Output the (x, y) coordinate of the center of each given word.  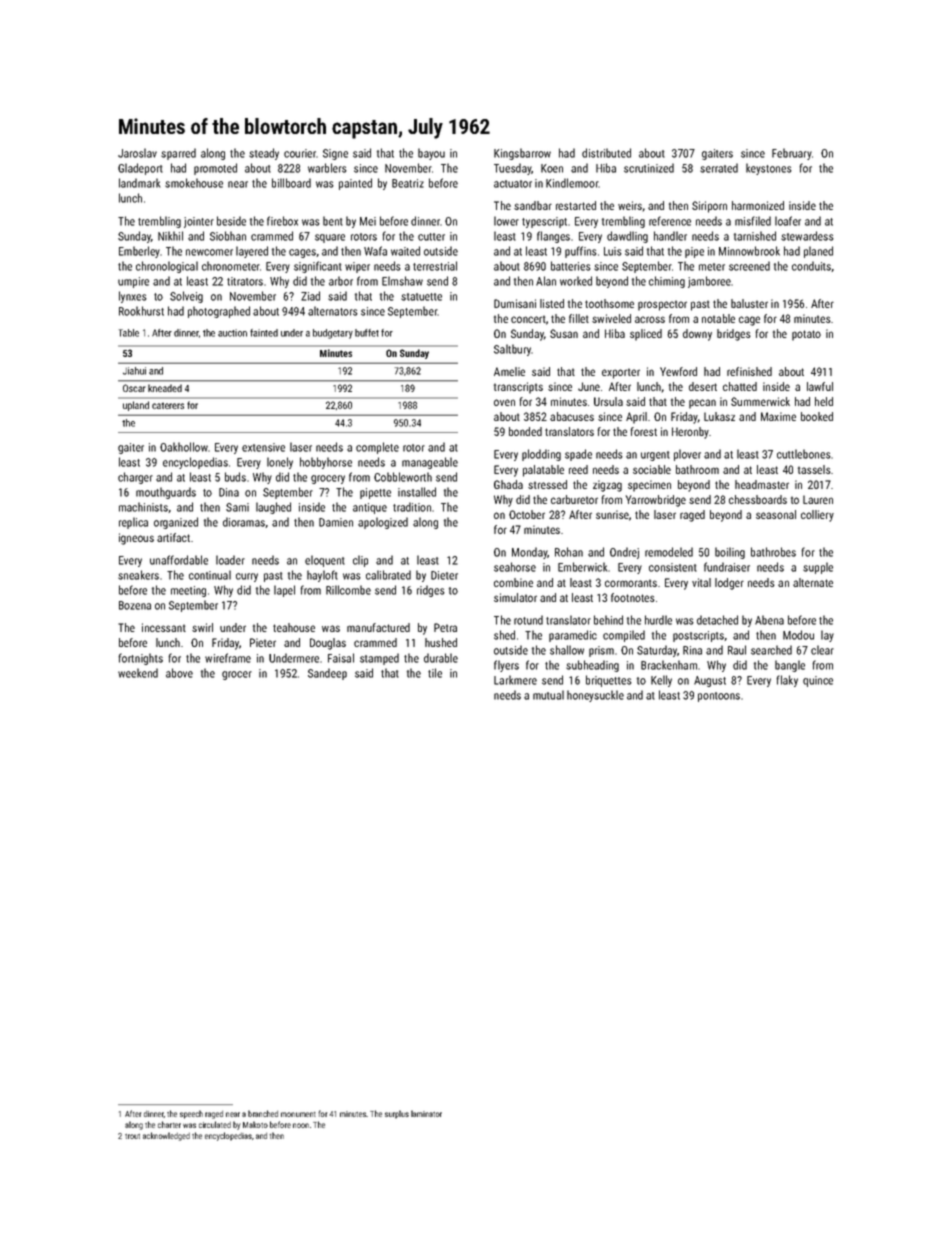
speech (191, 1114)
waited (405, 251)
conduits (811, 266)
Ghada (508, 484)
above (179, 673)
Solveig (186, 297)
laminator (426, 1113)
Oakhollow (184, 447)
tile (435, 673)
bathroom (697, 469)
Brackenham (669, 665)
